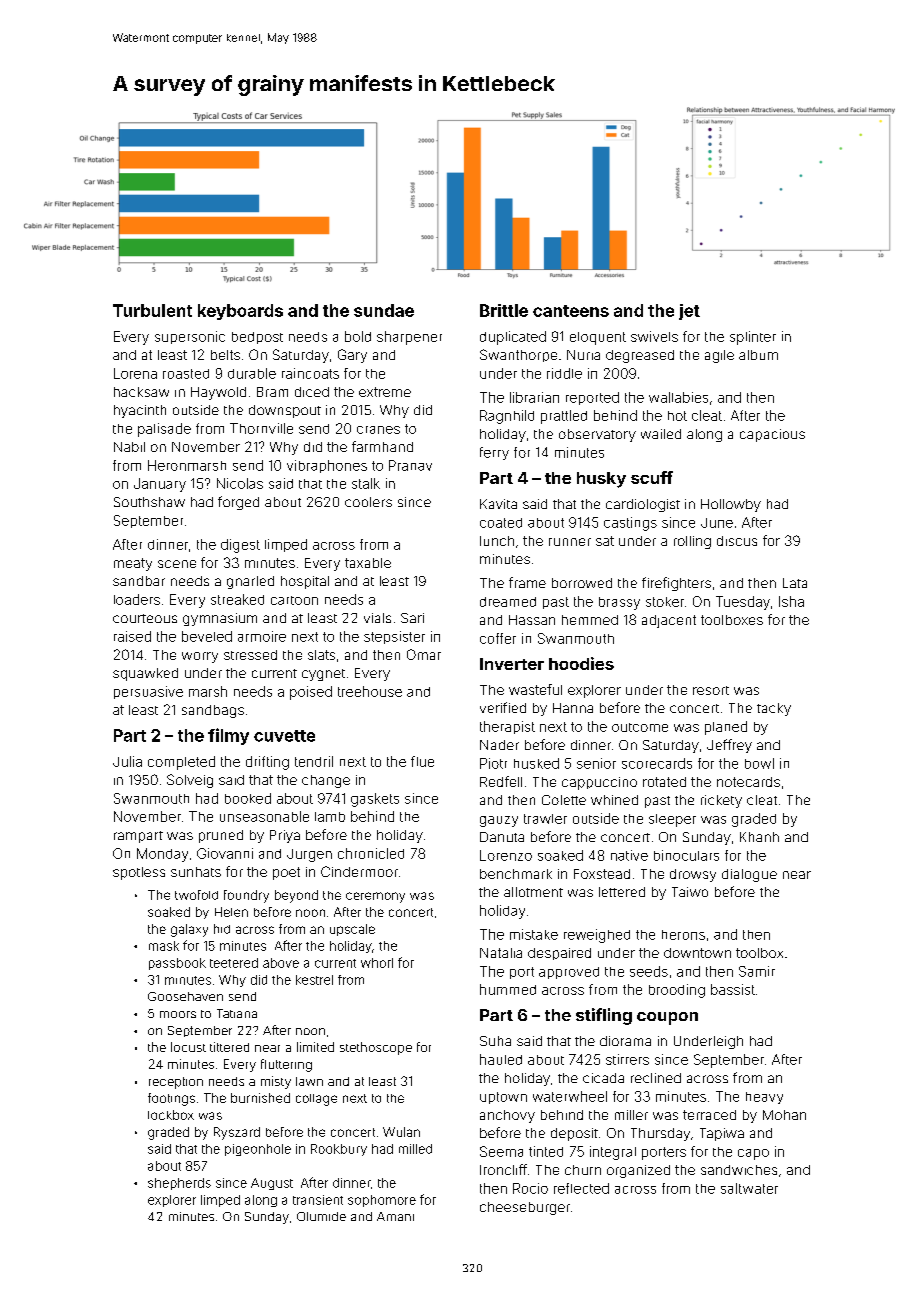  I want to click on flue, so click(422, 761).
